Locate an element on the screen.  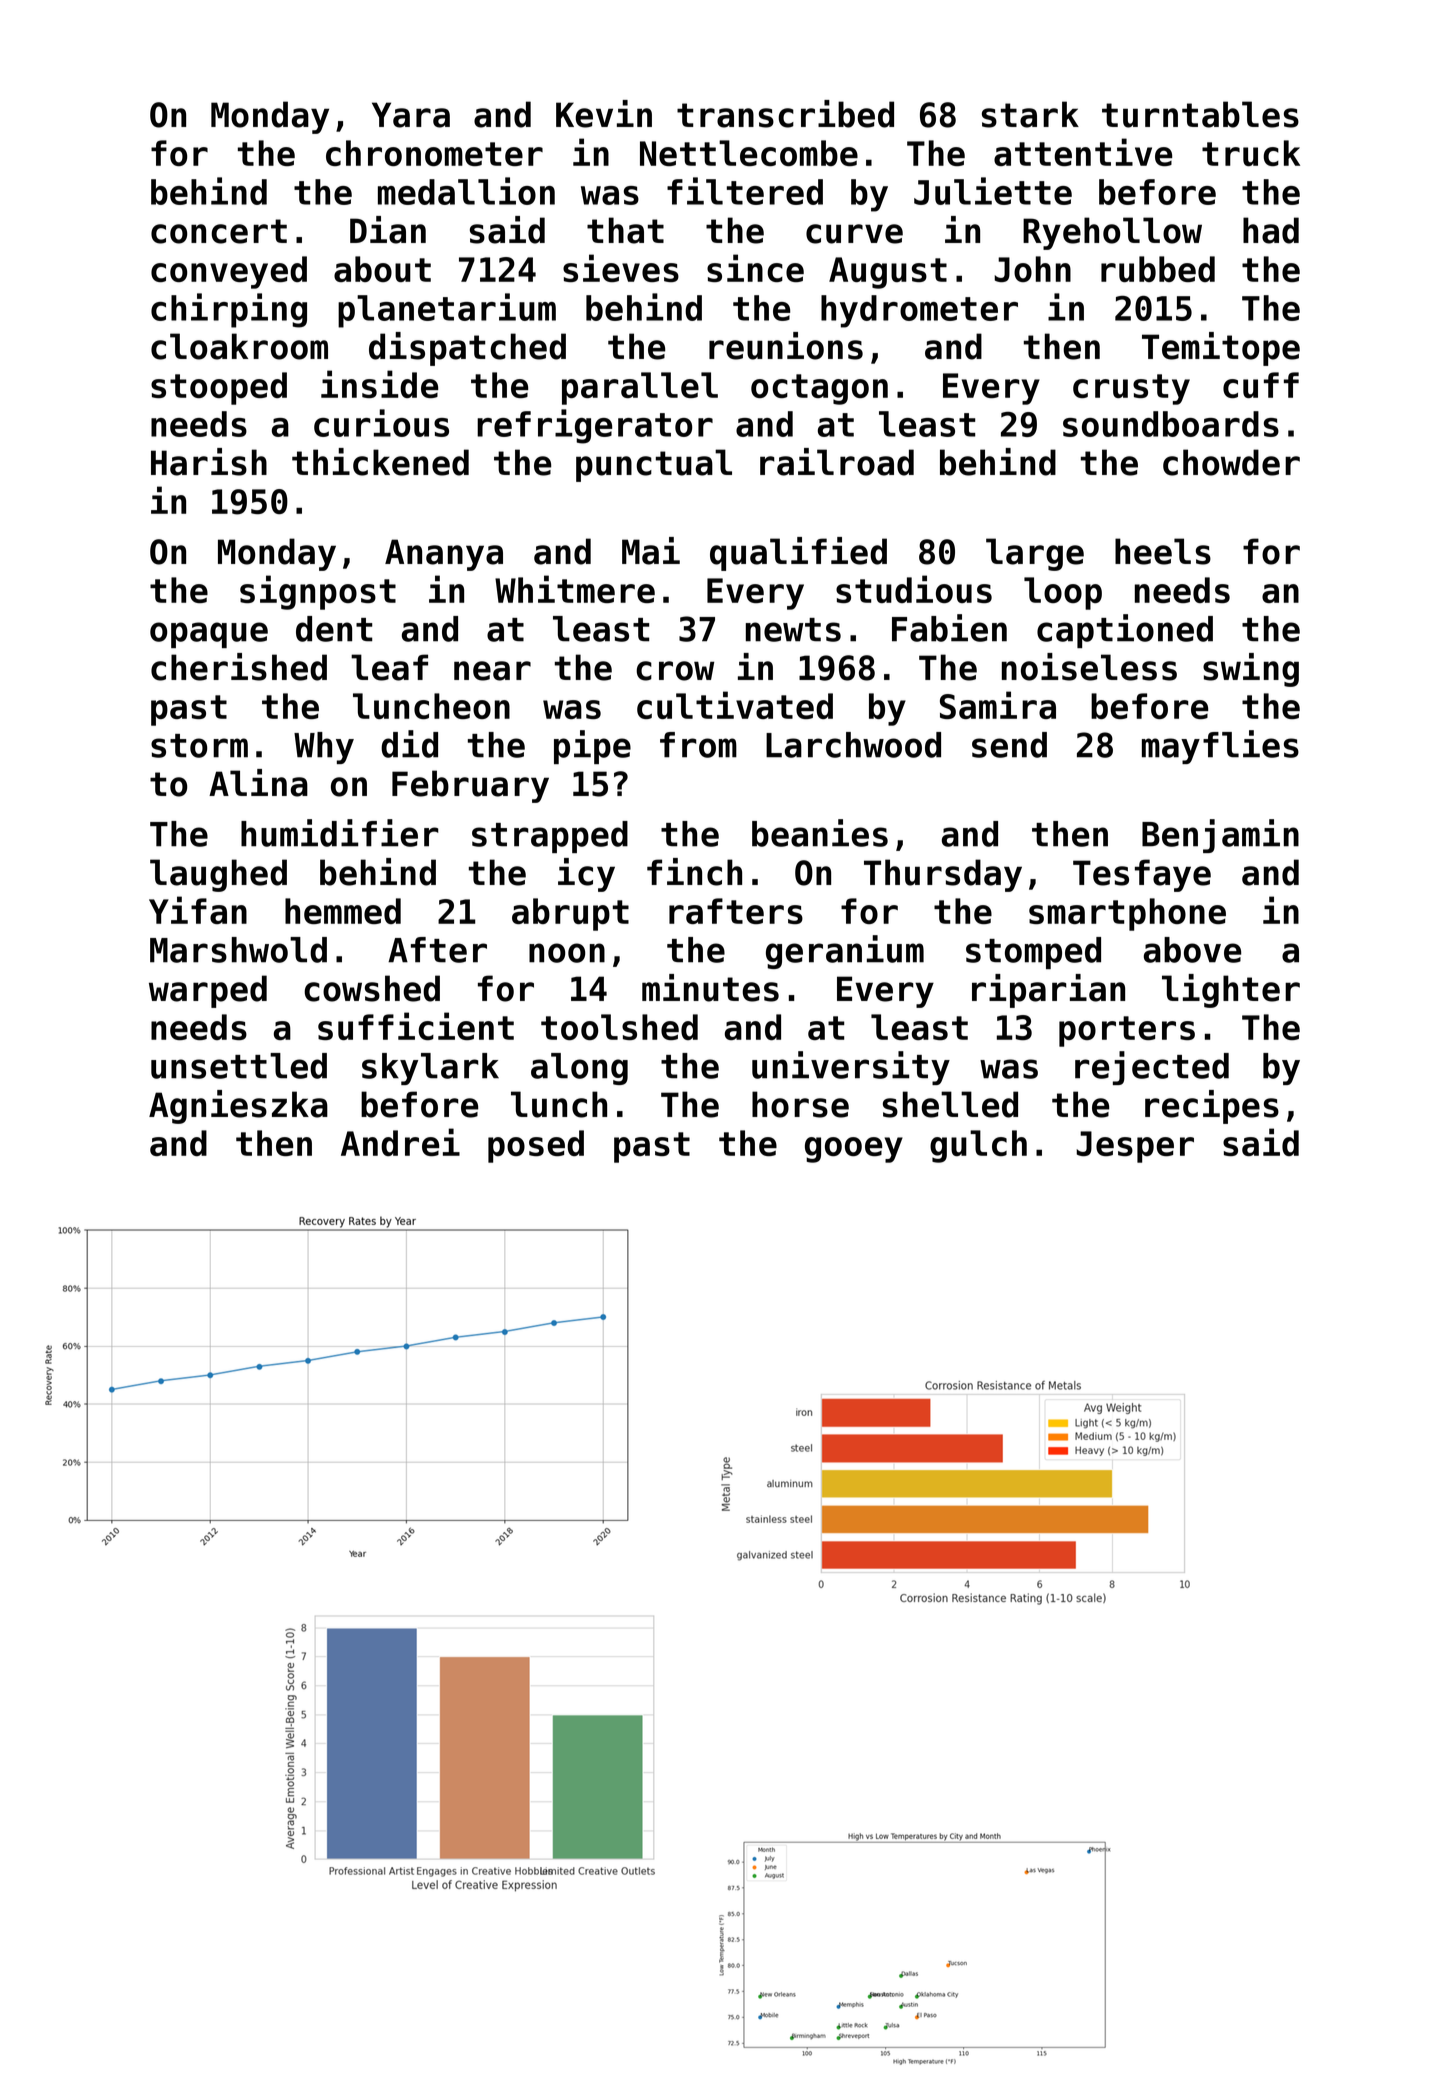
Tesfaye is located at coordinates (1142, 875).
